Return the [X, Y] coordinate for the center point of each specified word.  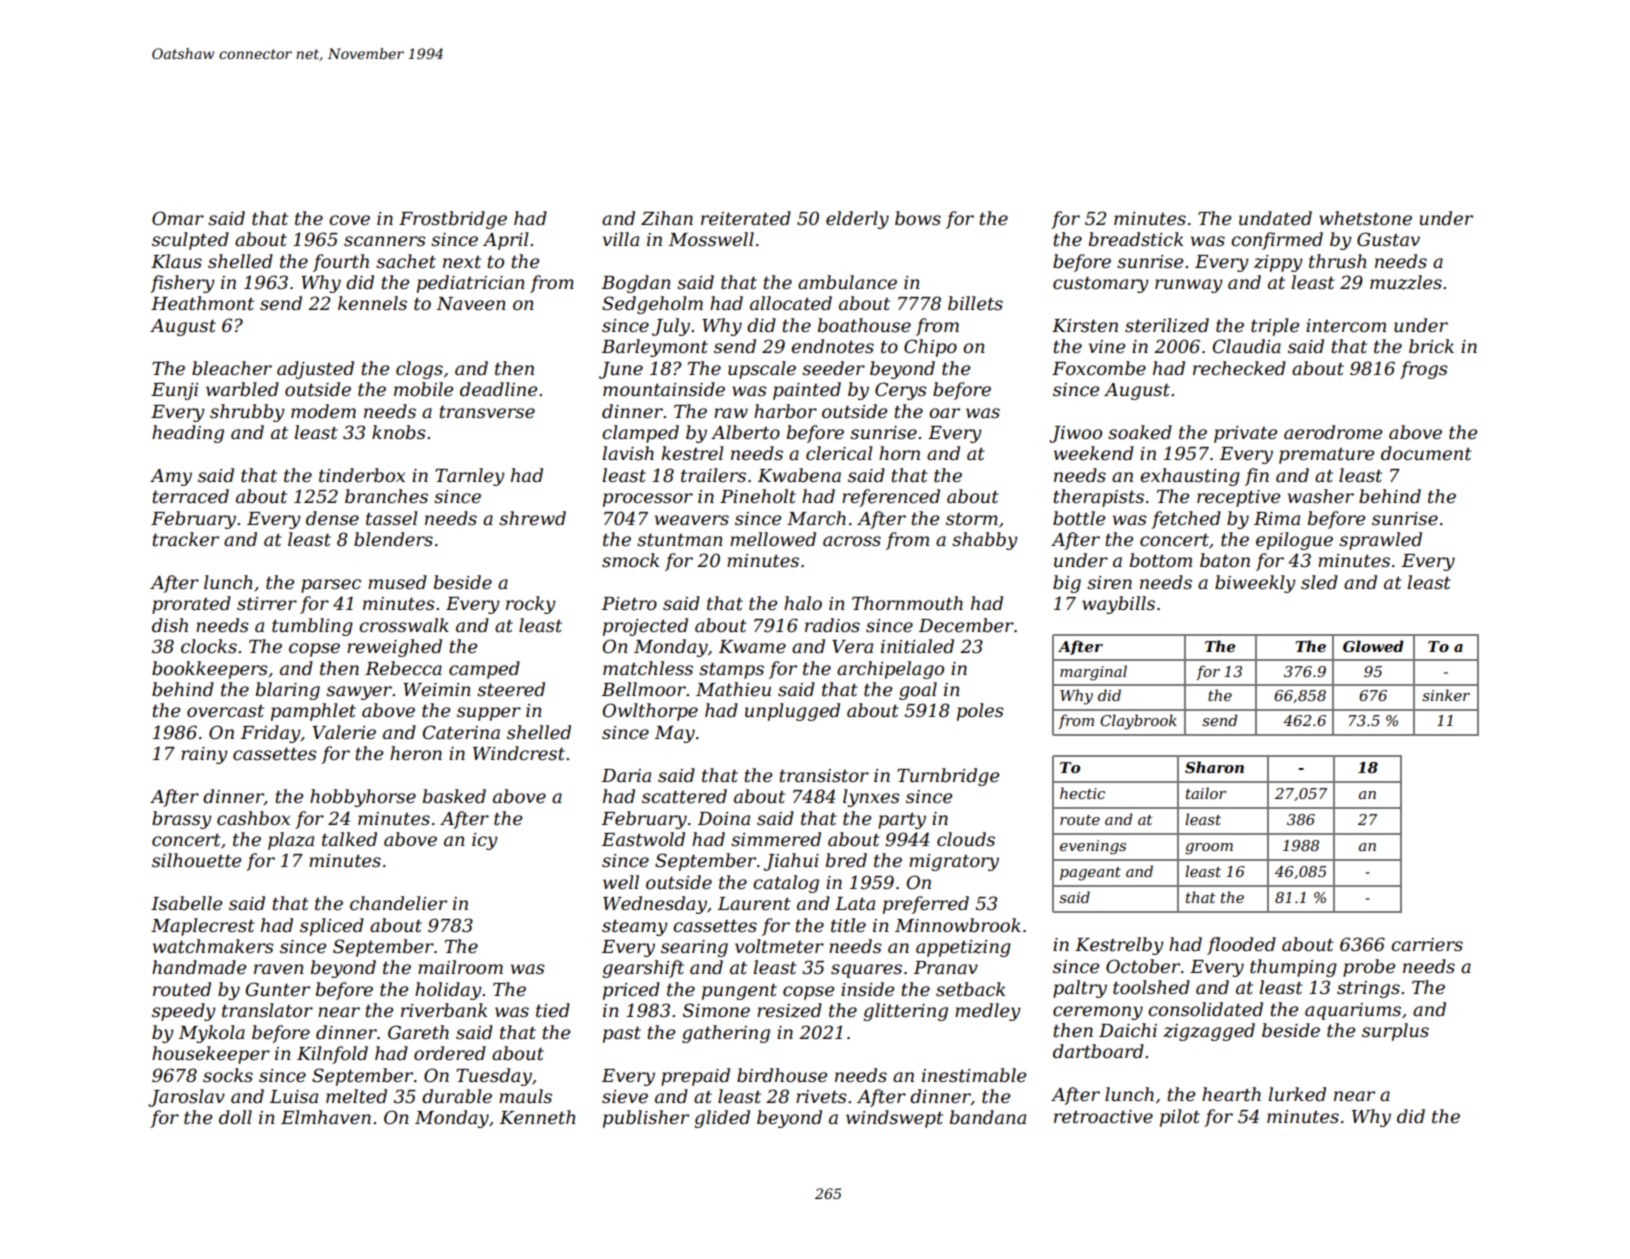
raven [279, 969]
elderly [857, 220]
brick [1431, 346]
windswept [894, 1119]
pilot [1180, 1118]
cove [349, 220]
